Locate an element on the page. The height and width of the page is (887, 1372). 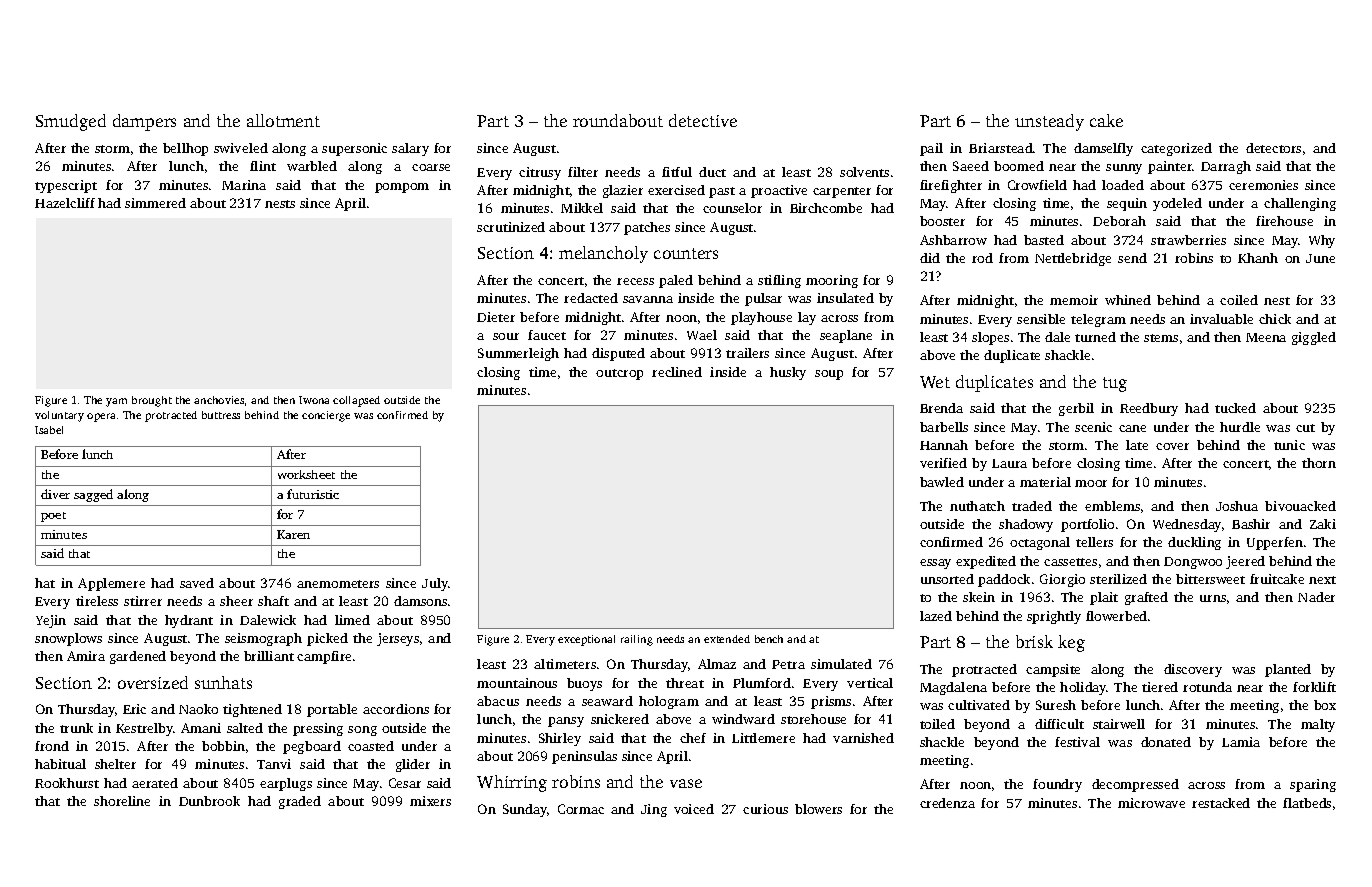
simmered is located at coordinates (155, 203).
